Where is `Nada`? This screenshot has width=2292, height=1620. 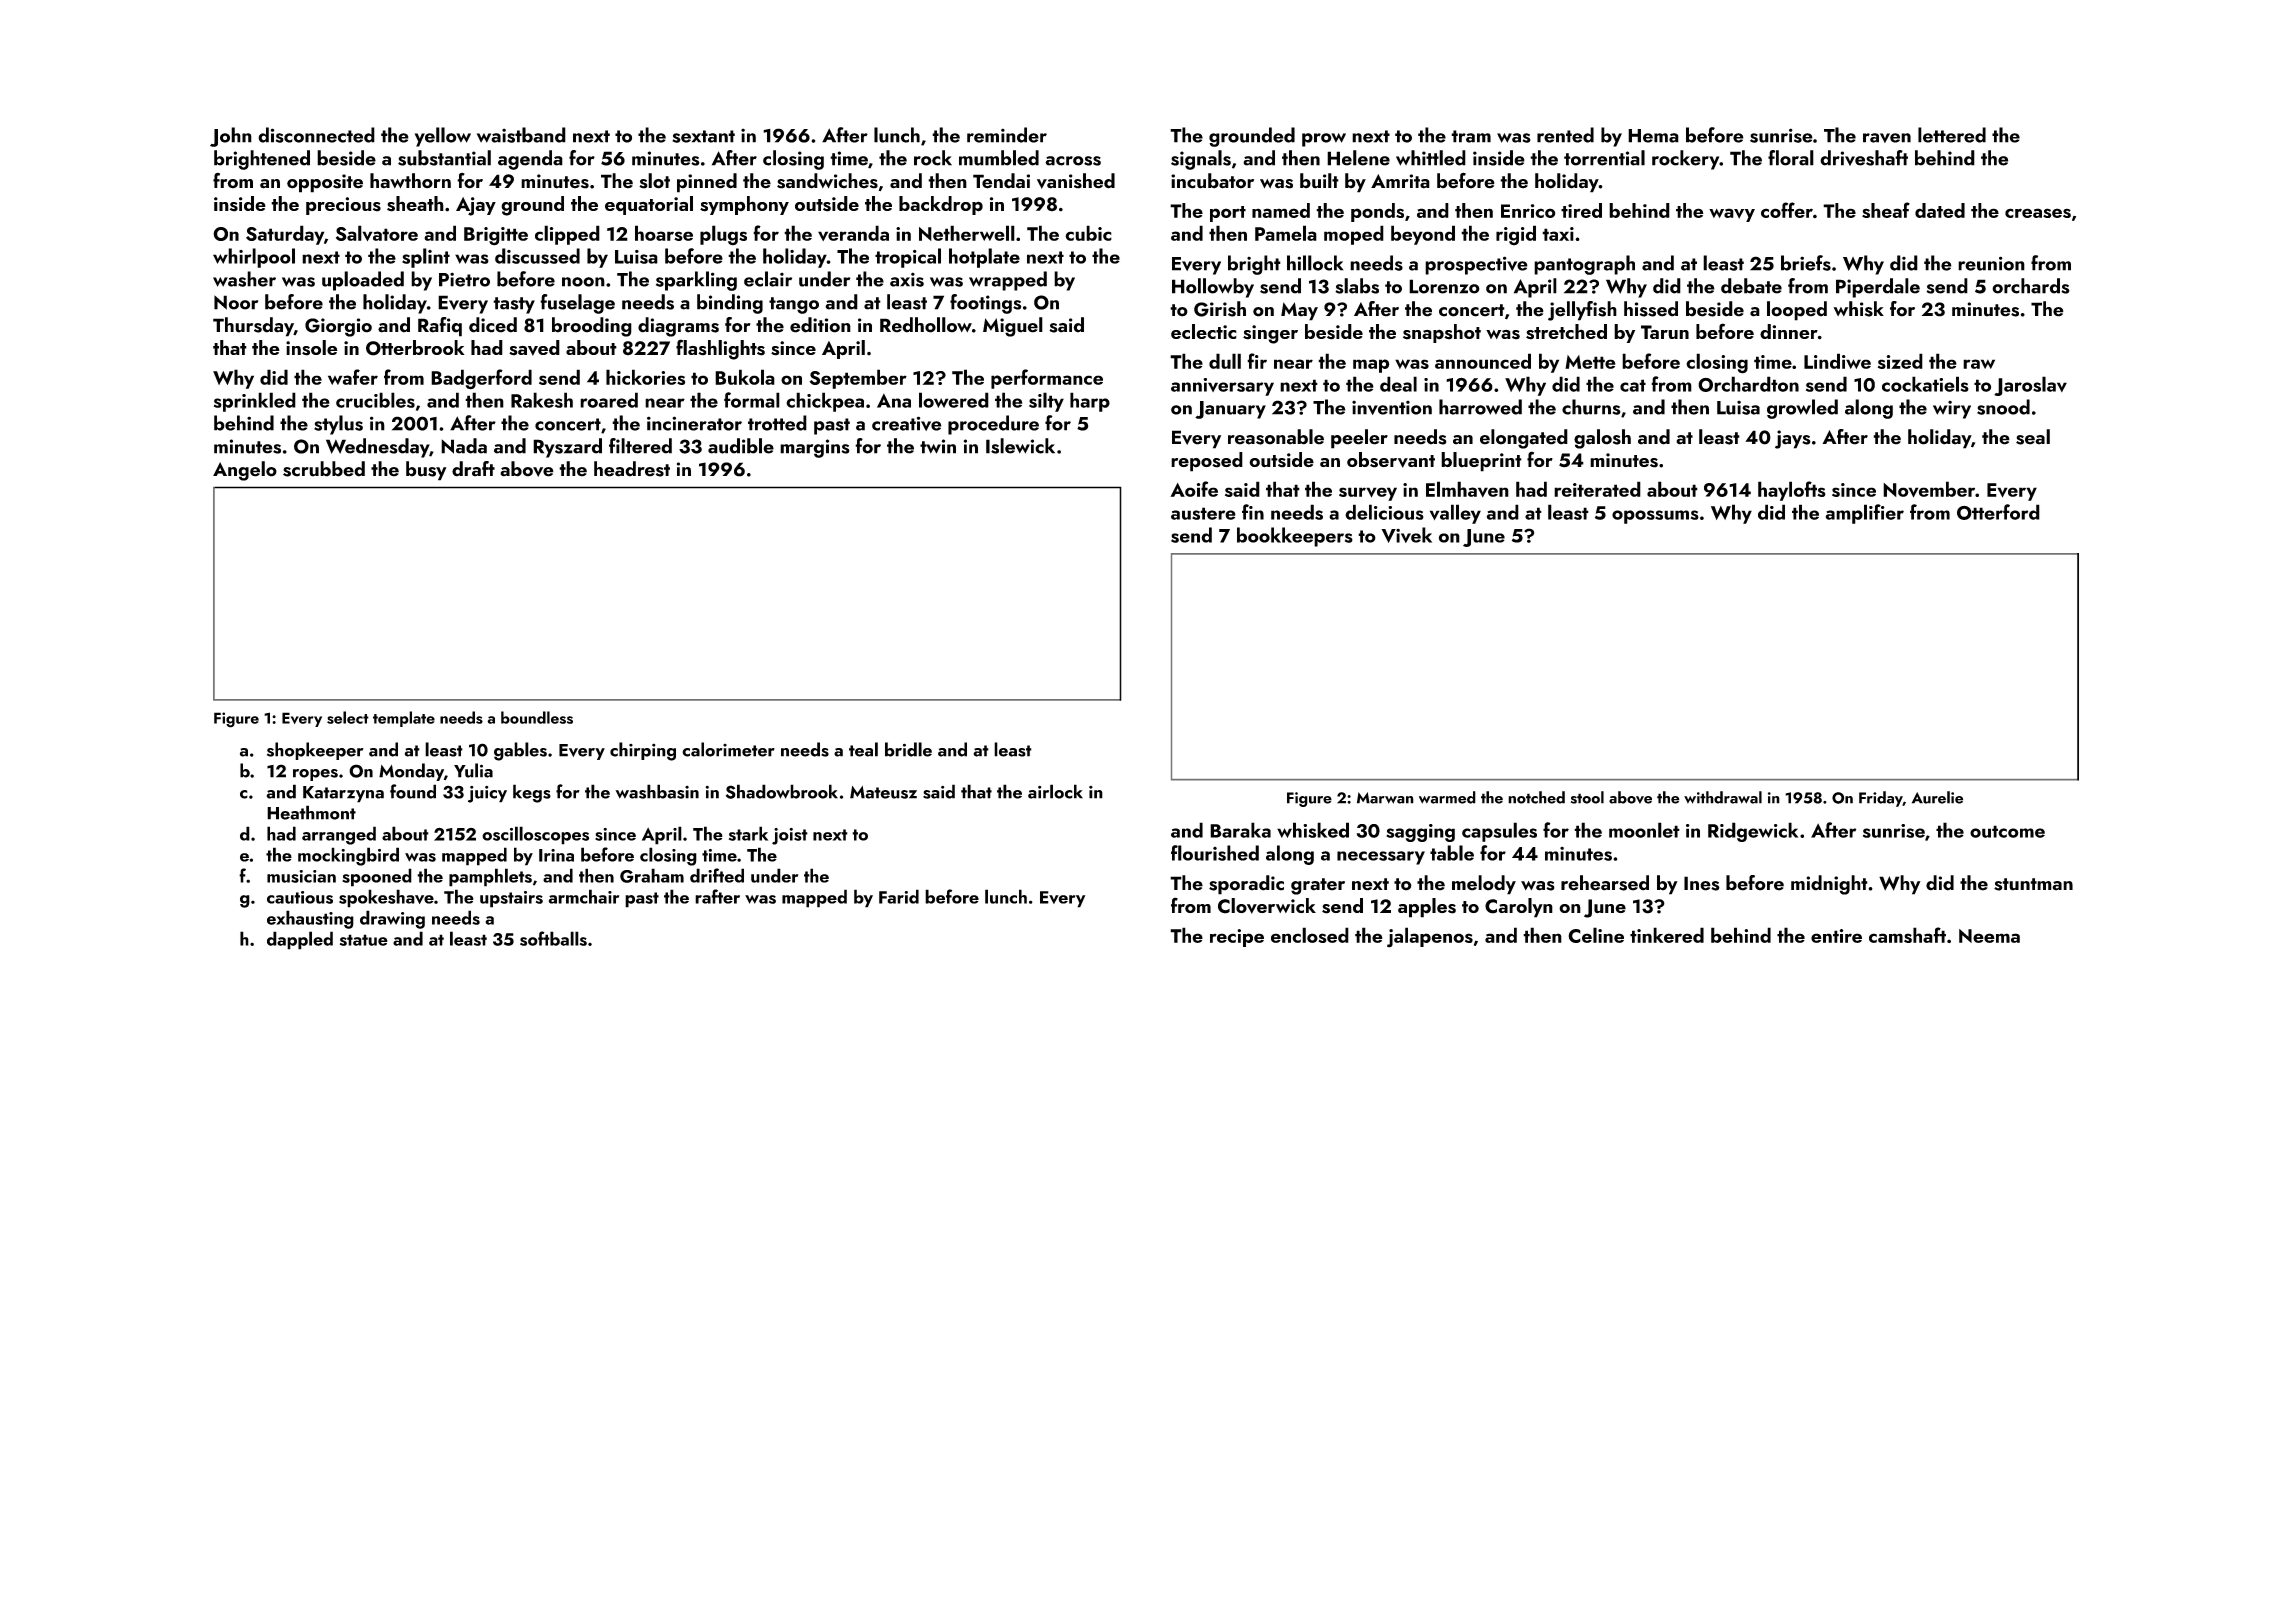 Nada is located at coordinates (464, 446).
